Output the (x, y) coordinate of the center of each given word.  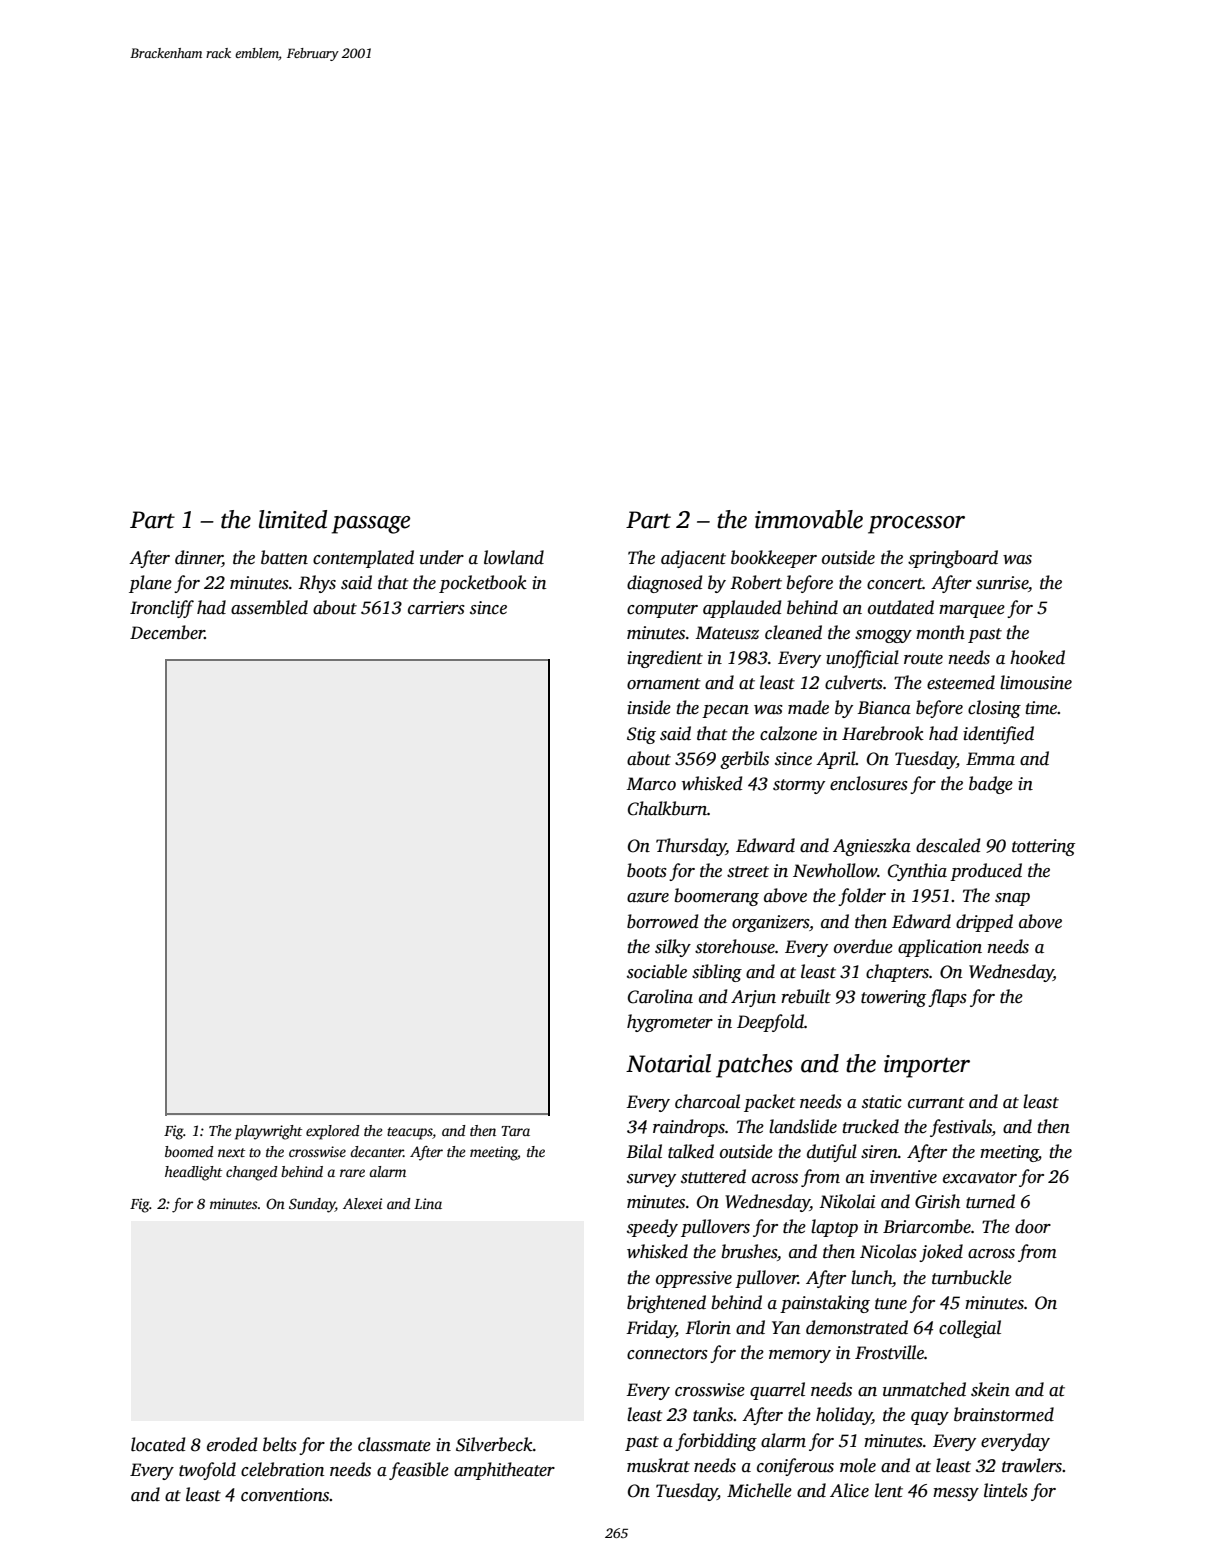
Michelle (759, 1490)
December (167, 632)
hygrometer (670, 1023)
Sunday (312, 1205)
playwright (268, 1132)
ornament (664, 684)
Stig (641, 735)
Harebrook (883, 733)
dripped (984, 923)
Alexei (362, 1203)
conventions (285, 1495)
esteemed (961, 682)
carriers (436, 608)
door (1033, 1226)
